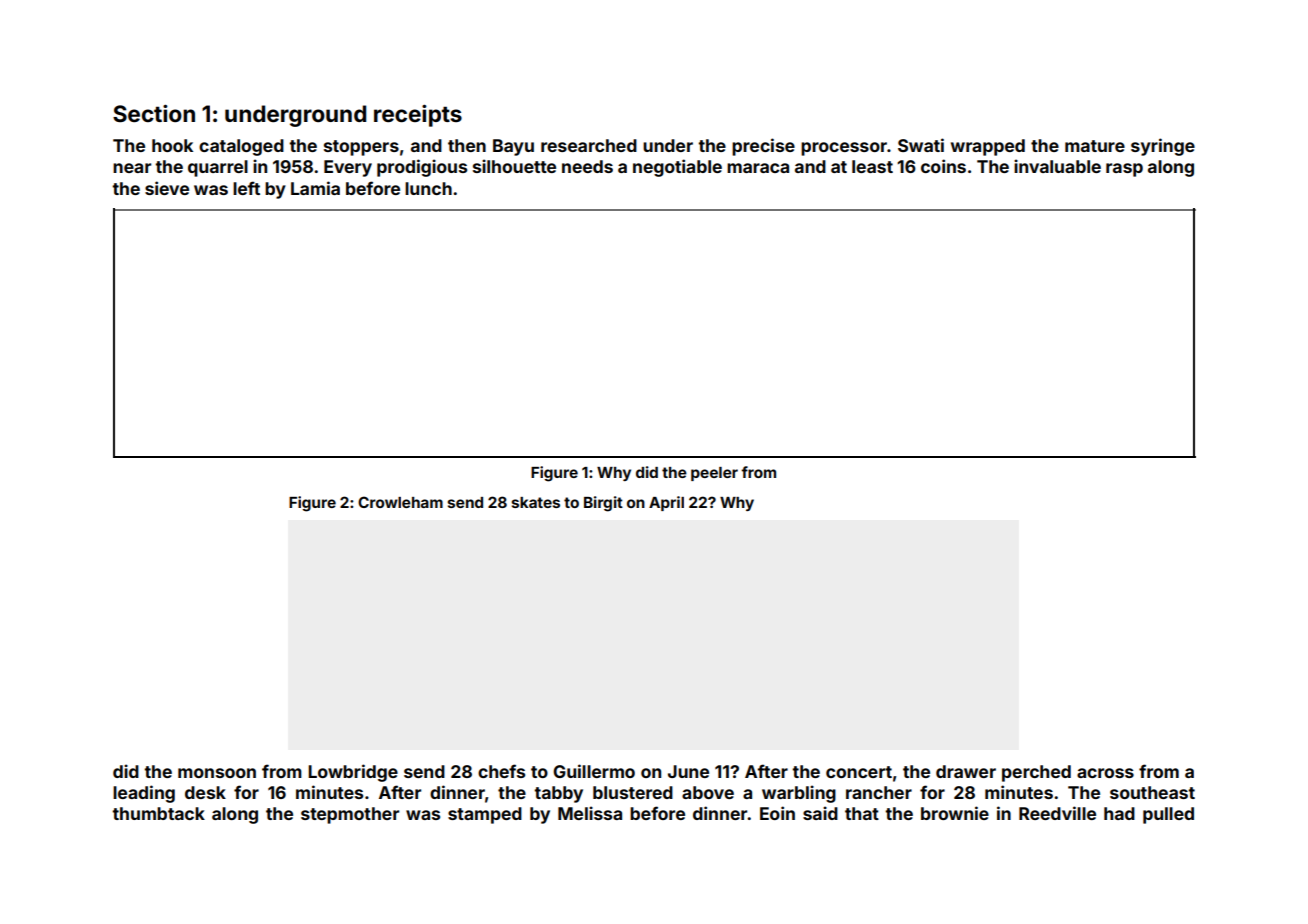 The height and width of the image is (924, 1308). What do you see at coordinates (921, 145) in the image?
I see `Swati` at bounding box center [921, 145].
